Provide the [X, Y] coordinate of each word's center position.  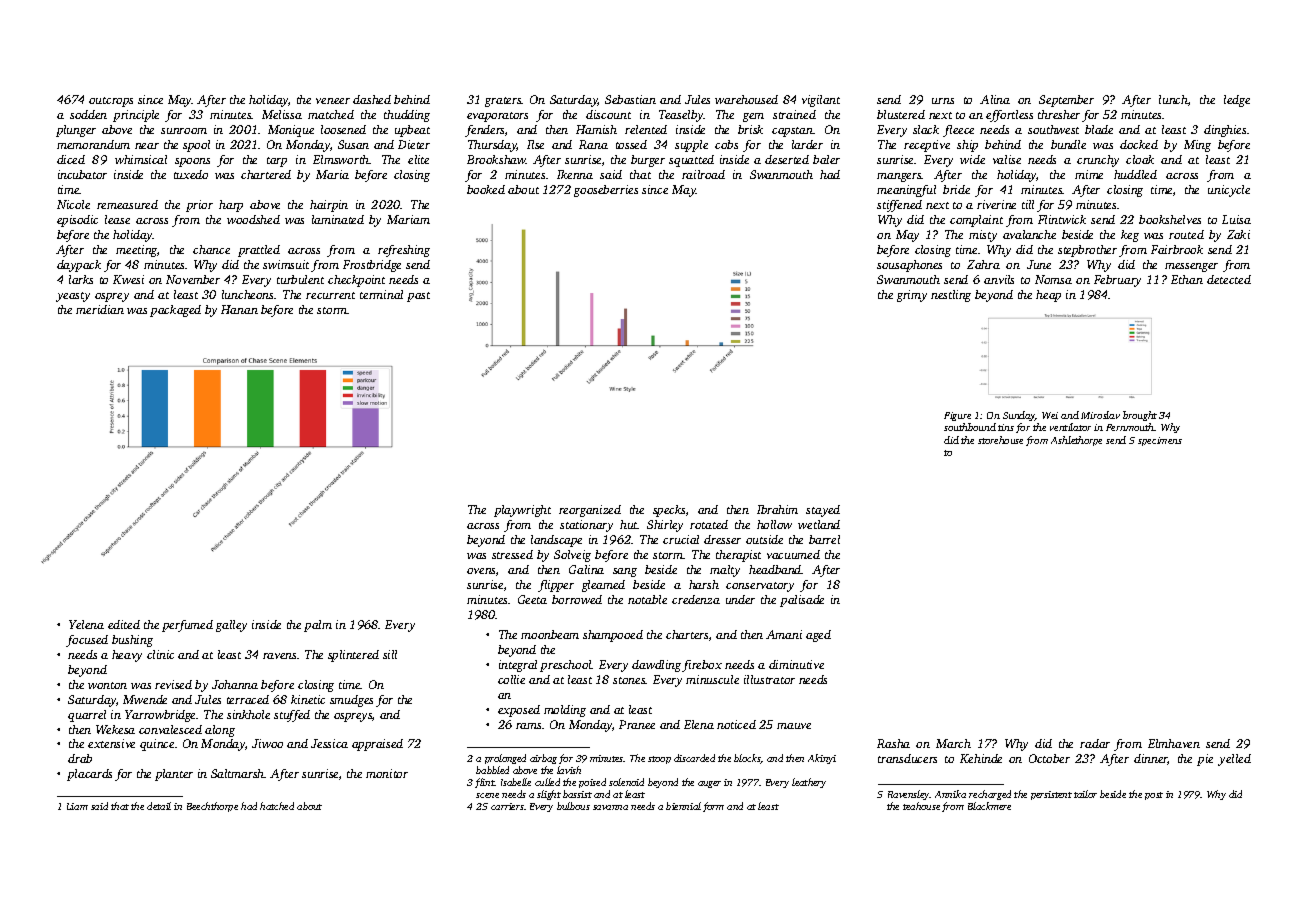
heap [1048, 296]
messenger [1191, 267]
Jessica [329, 743]
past [418, 297]
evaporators [497, 117]
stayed [823, 511]
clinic [160, 654]
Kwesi [128, 279]
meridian [100, 309]
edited [124, 624]
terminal [381, 294]
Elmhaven [1174, 743]
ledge [1237, 101]
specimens [1160, 441]
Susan [353, 144]
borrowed [577, 599]
